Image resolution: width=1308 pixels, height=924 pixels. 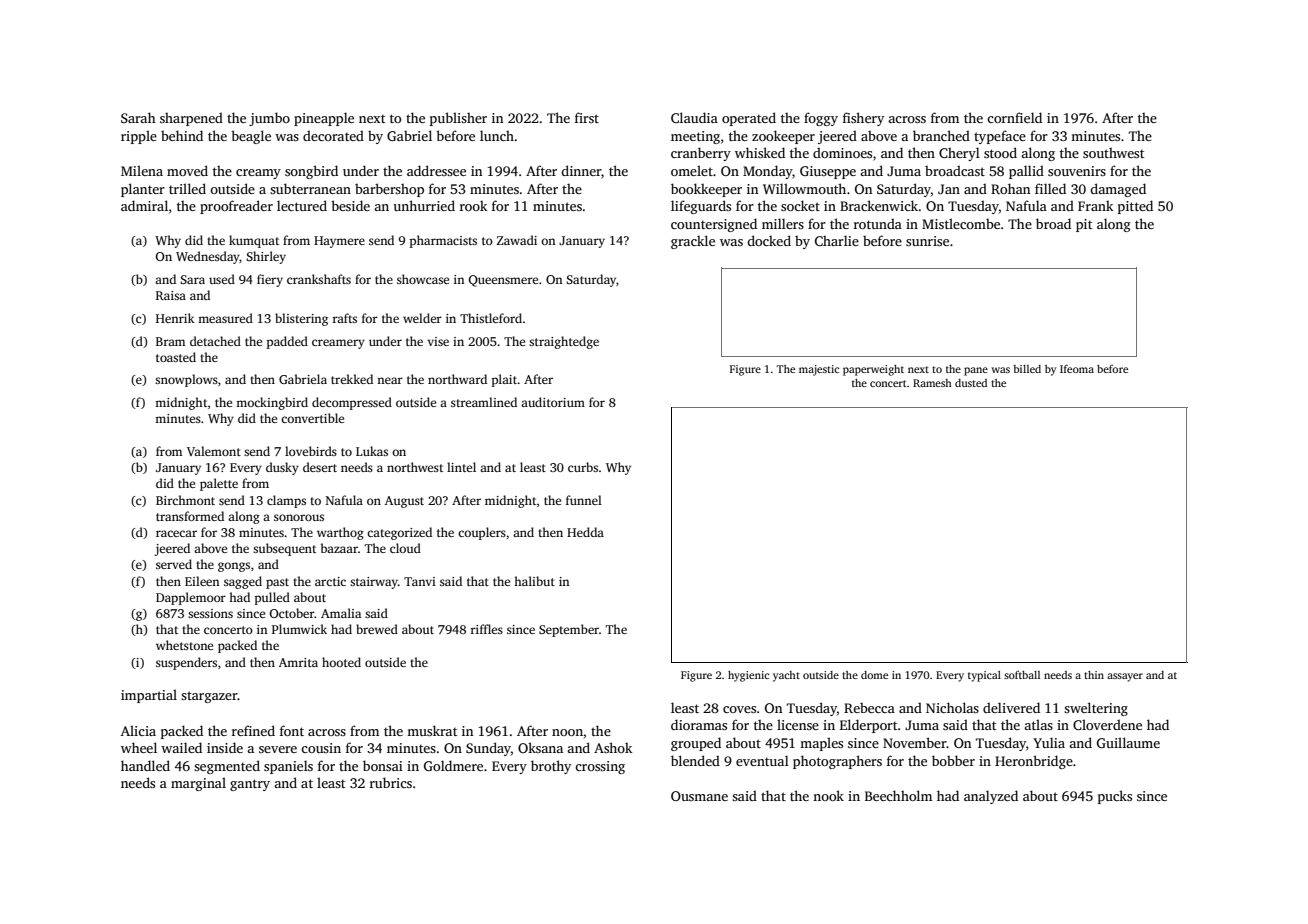 What do you see at coordinates (191, 119) in the screenshot?
I see `sharpened` at bounding box center [191, 119].
